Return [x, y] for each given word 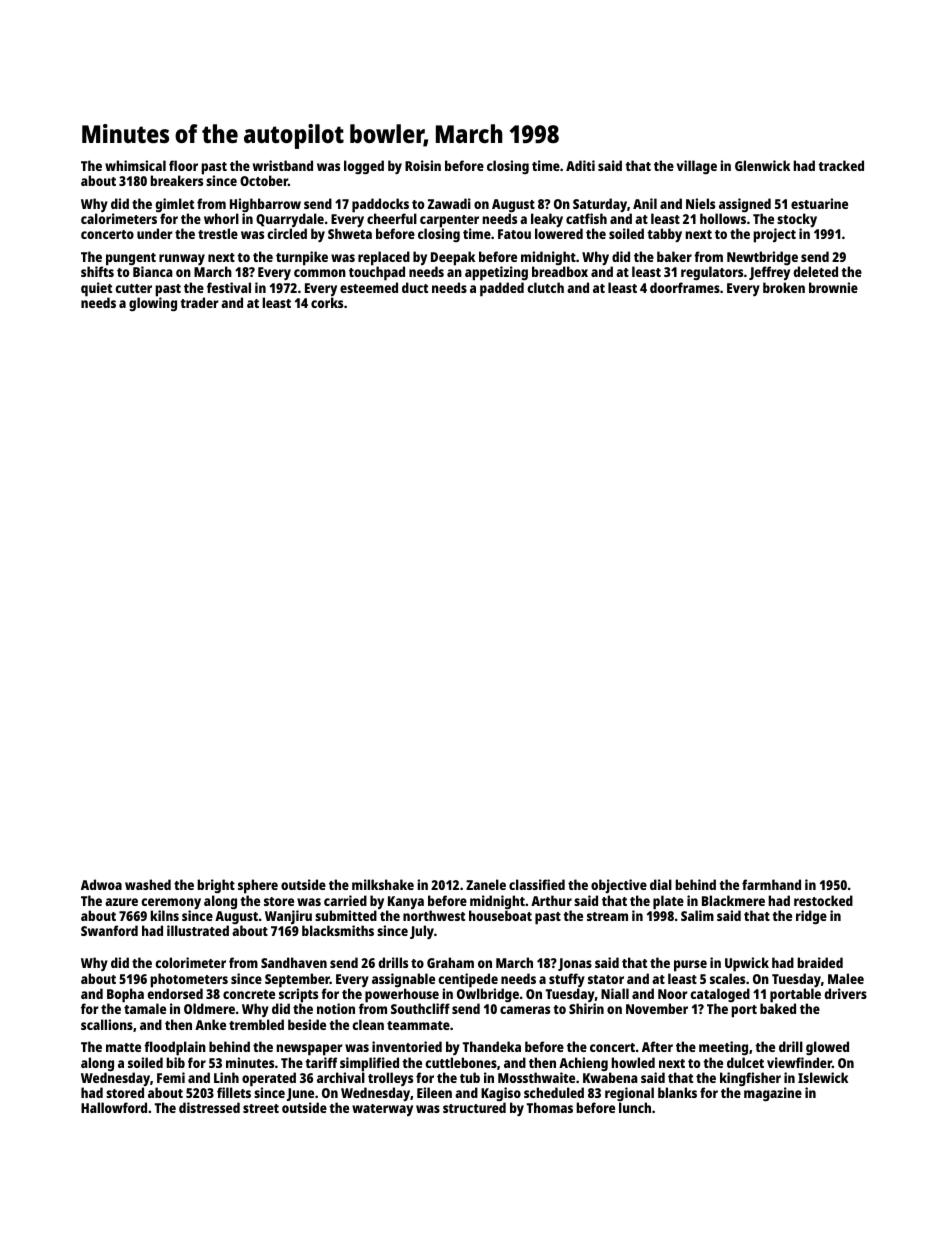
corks [327, 302]
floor [183, 165]
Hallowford [114, 1107]
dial [661, 884]
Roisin [423, 165]
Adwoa [101, 884]
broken [784, 287]
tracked [841, 165]
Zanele [486, 884]
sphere [258, 886]
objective [619, 886]
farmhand [771, 884]
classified [537, 884]
